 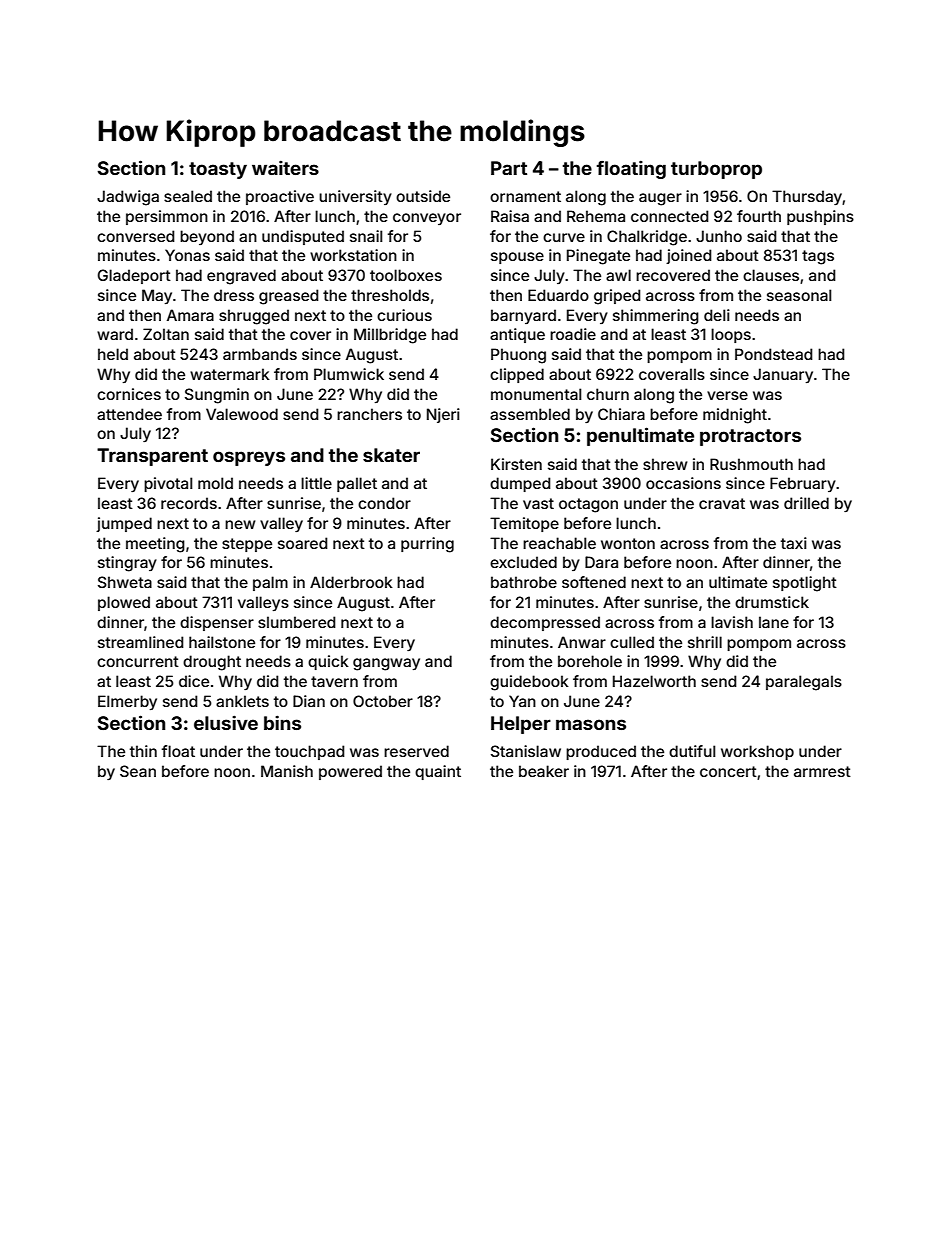 I want to click on undisputed, so click(x=303, y=237).
